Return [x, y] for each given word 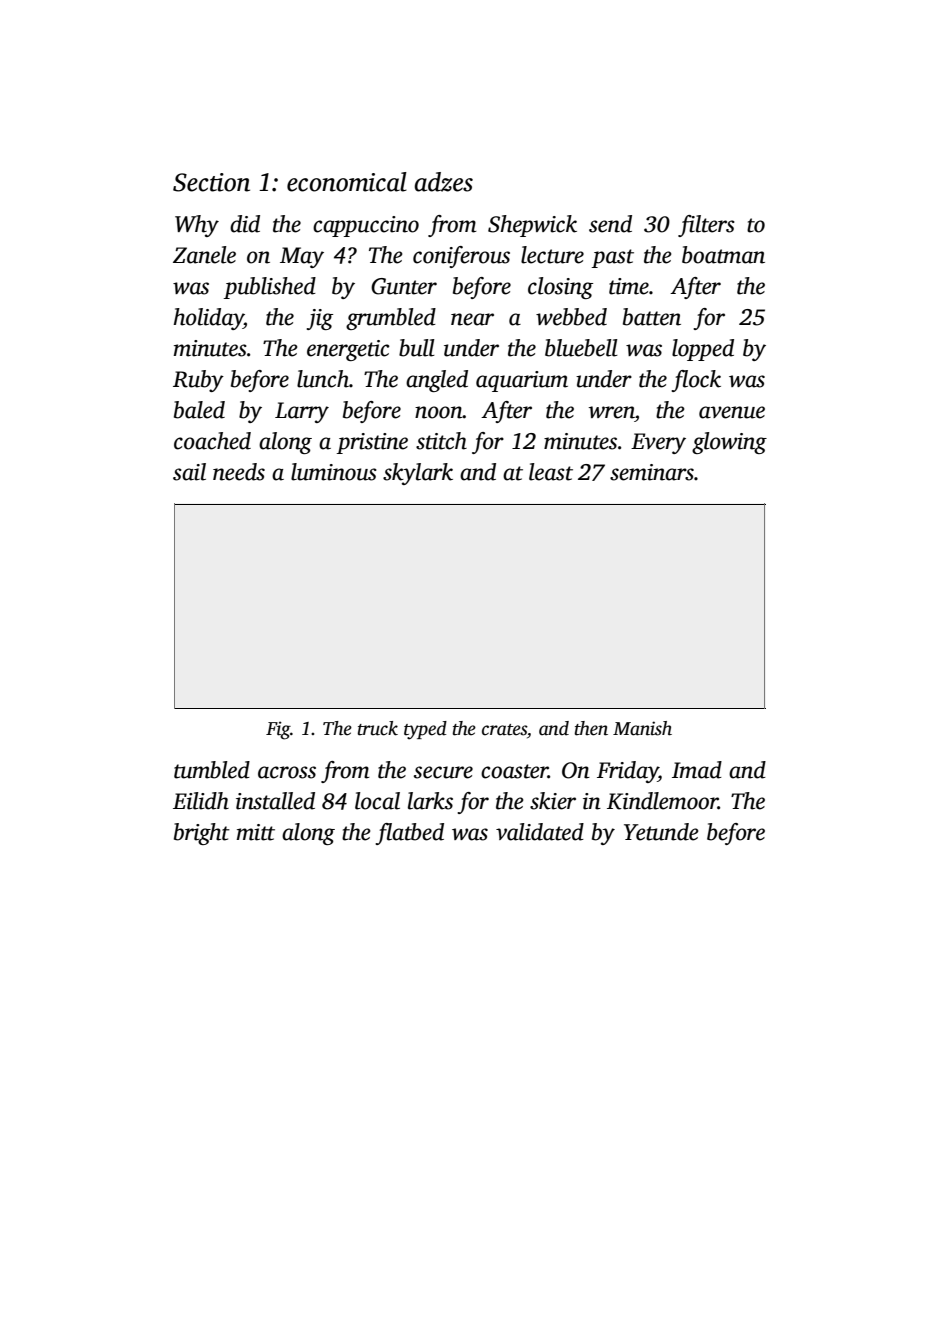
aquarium [522, 381]
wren [612, 412]
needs [239, 472]
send [610, 224]
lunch [323, 379]
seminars [652, 472]
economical [347, 182]
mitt [256, 832]
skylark [418, 474]
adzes [443, 182]
